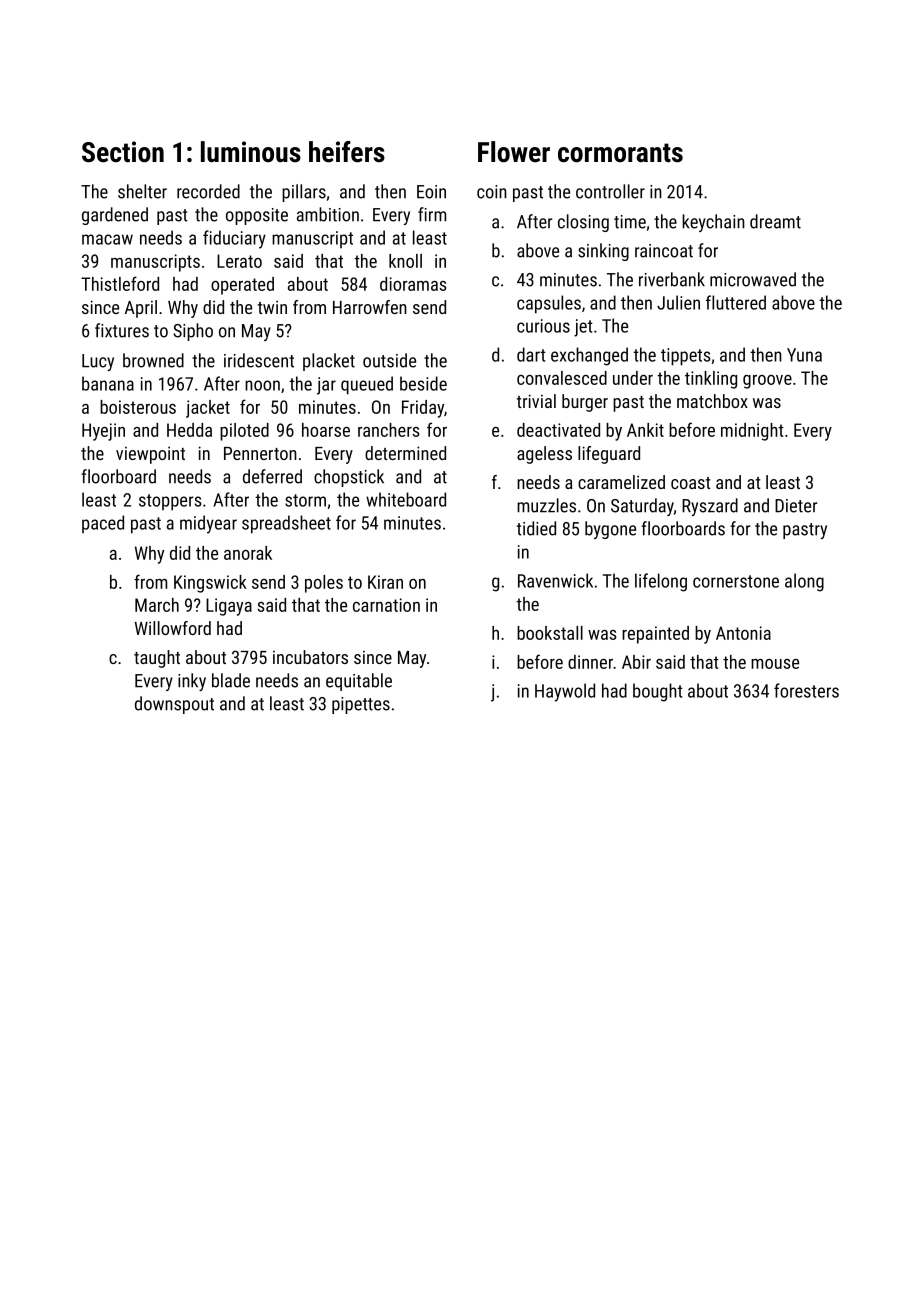  Describe the element at coordinates (736, 302) in the screenshot. I see `fluttered` at that location.
